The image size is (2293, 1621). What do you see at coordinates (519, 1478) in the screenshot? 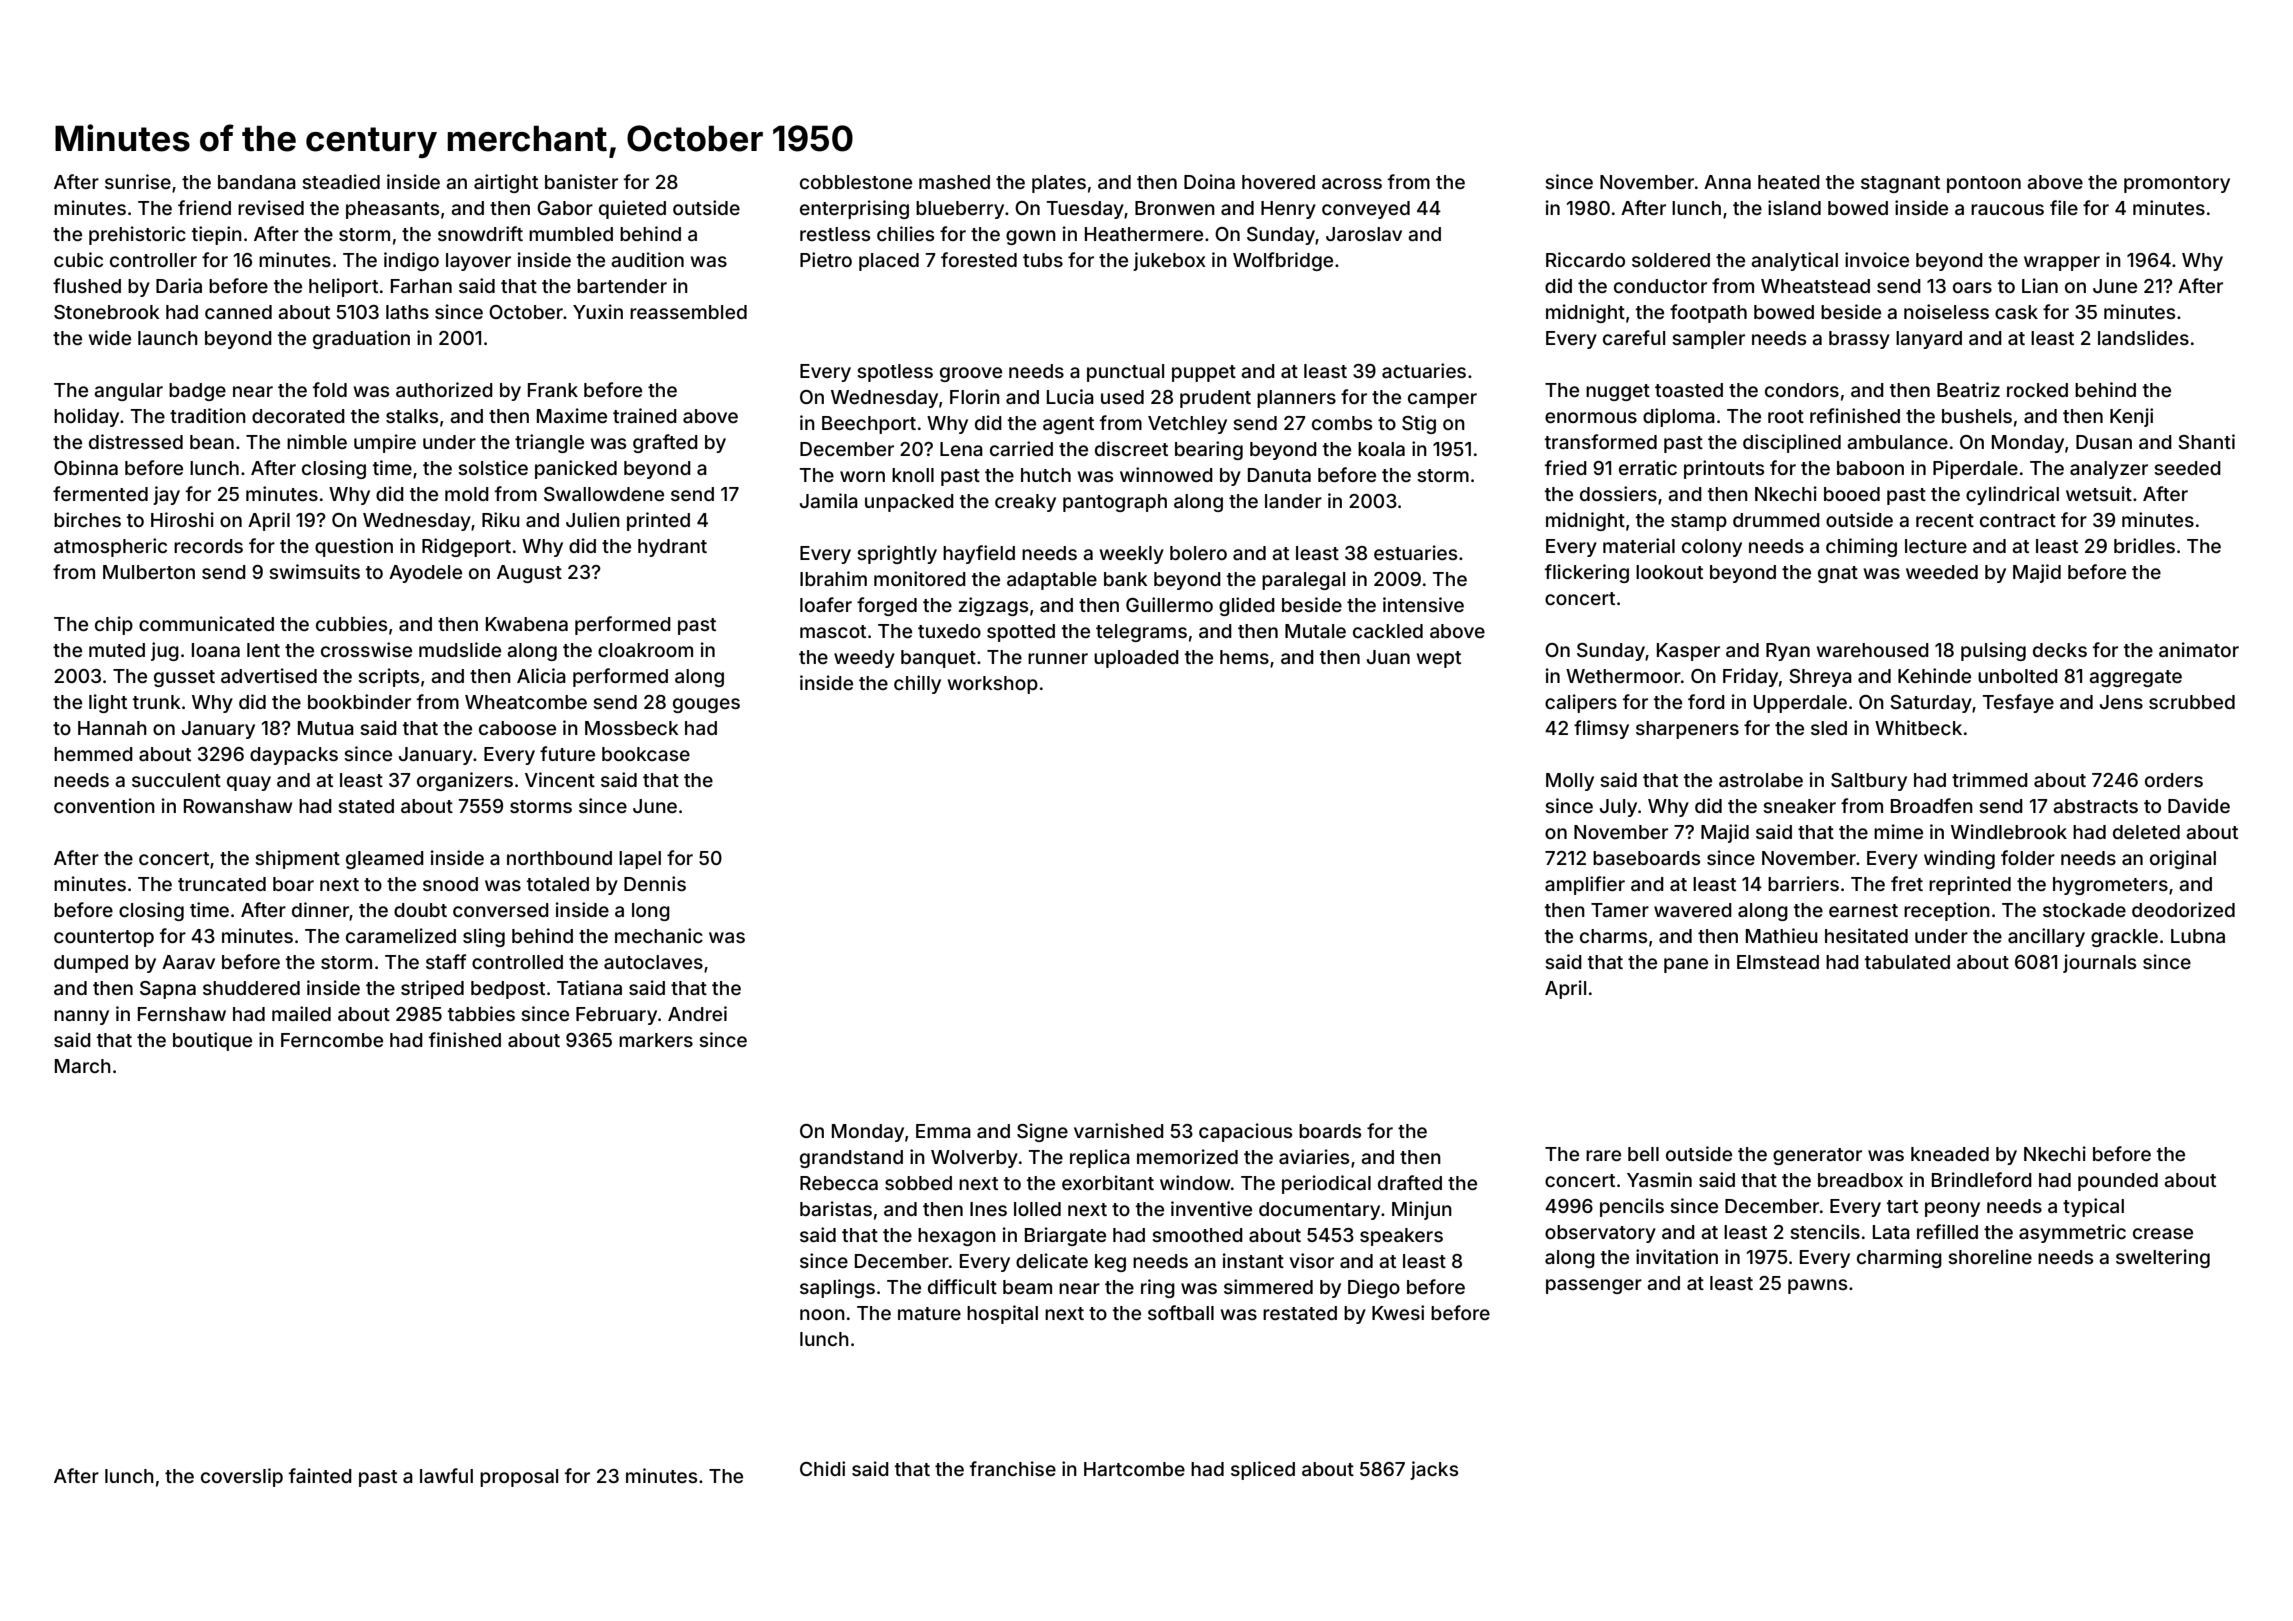
I see `proposal` at bounding box center [519, 1478].
